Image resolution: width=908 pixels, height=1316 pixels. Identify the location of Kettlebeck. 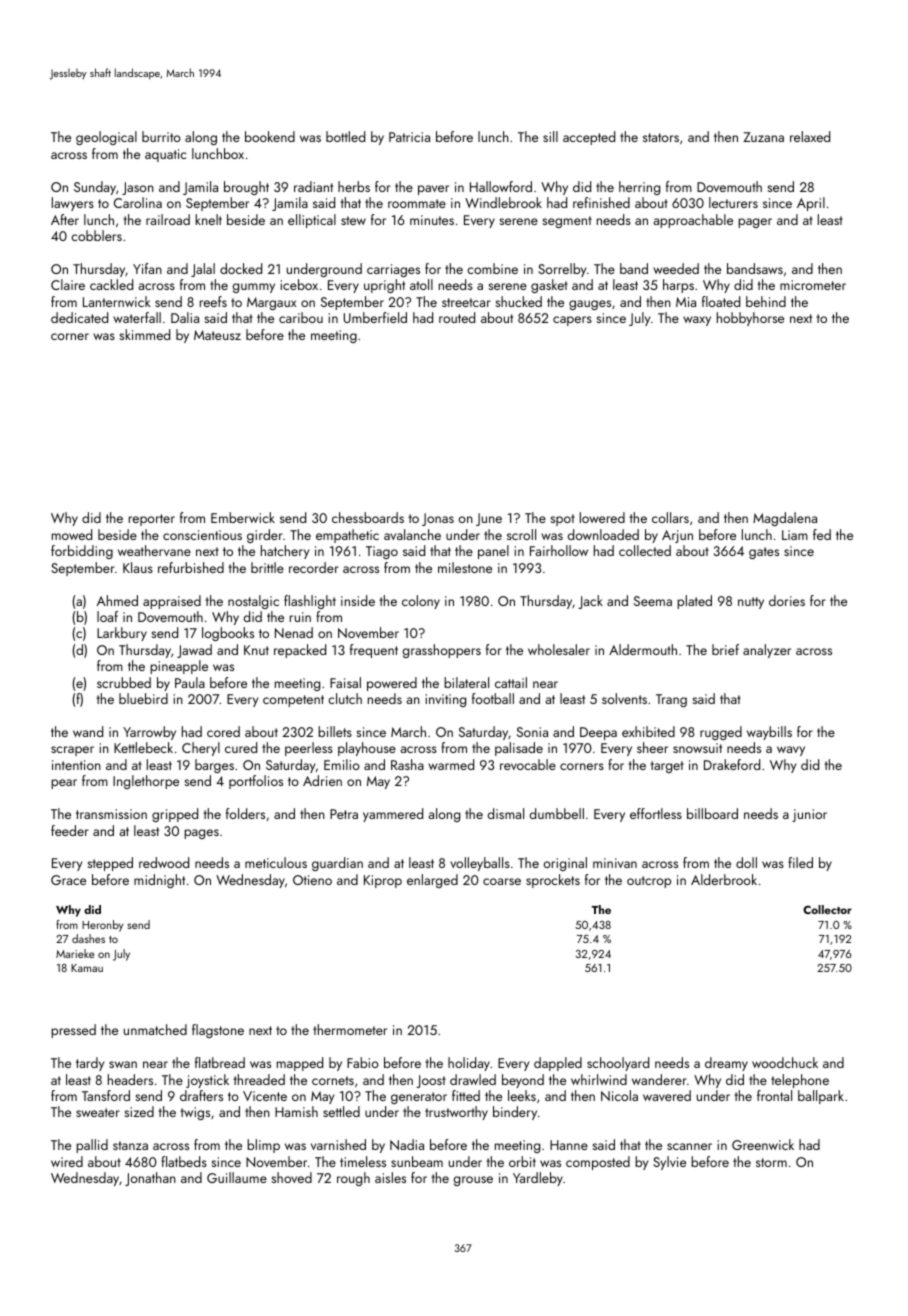
(143, 747).
